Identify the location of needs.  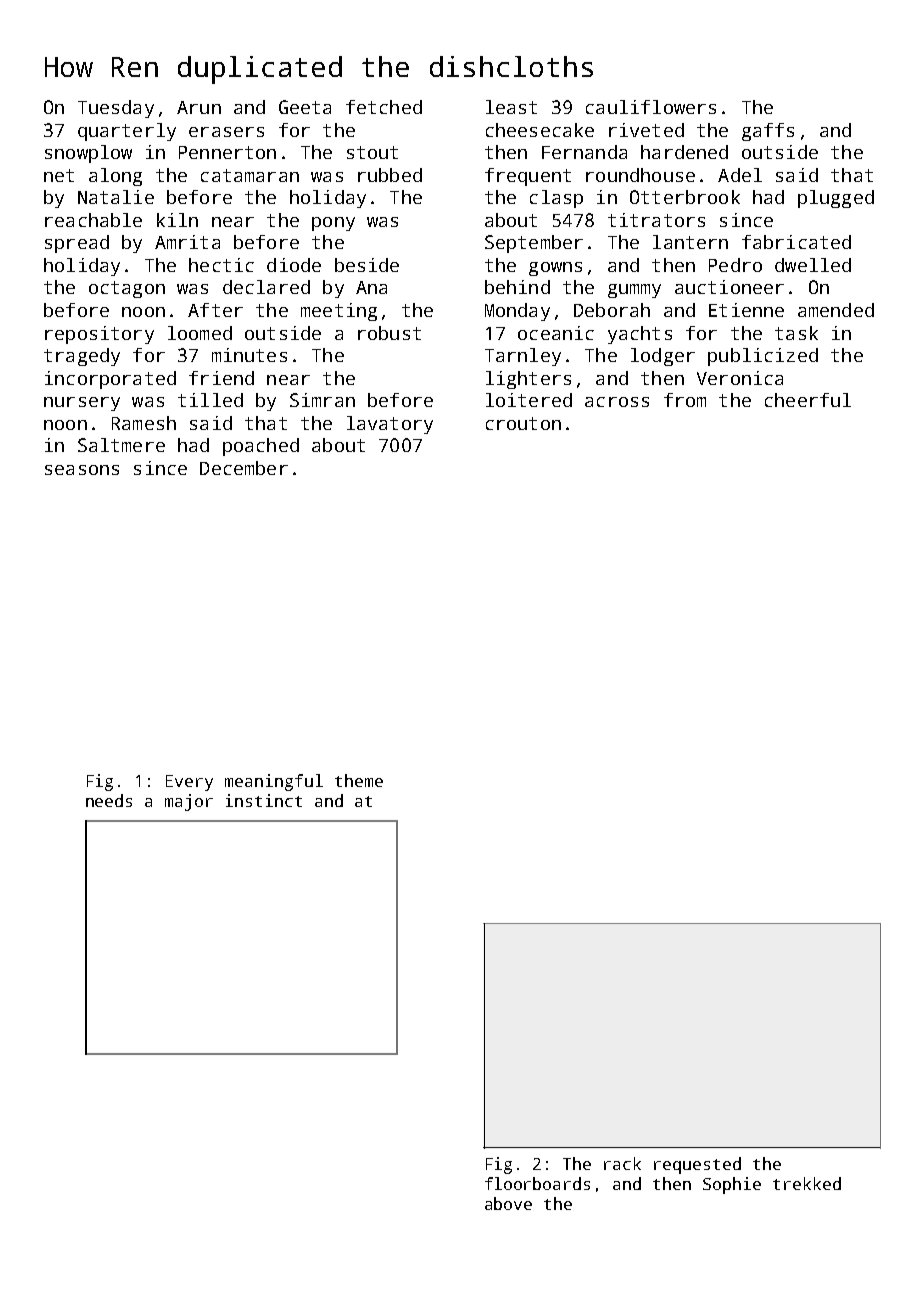
(109, 800).
